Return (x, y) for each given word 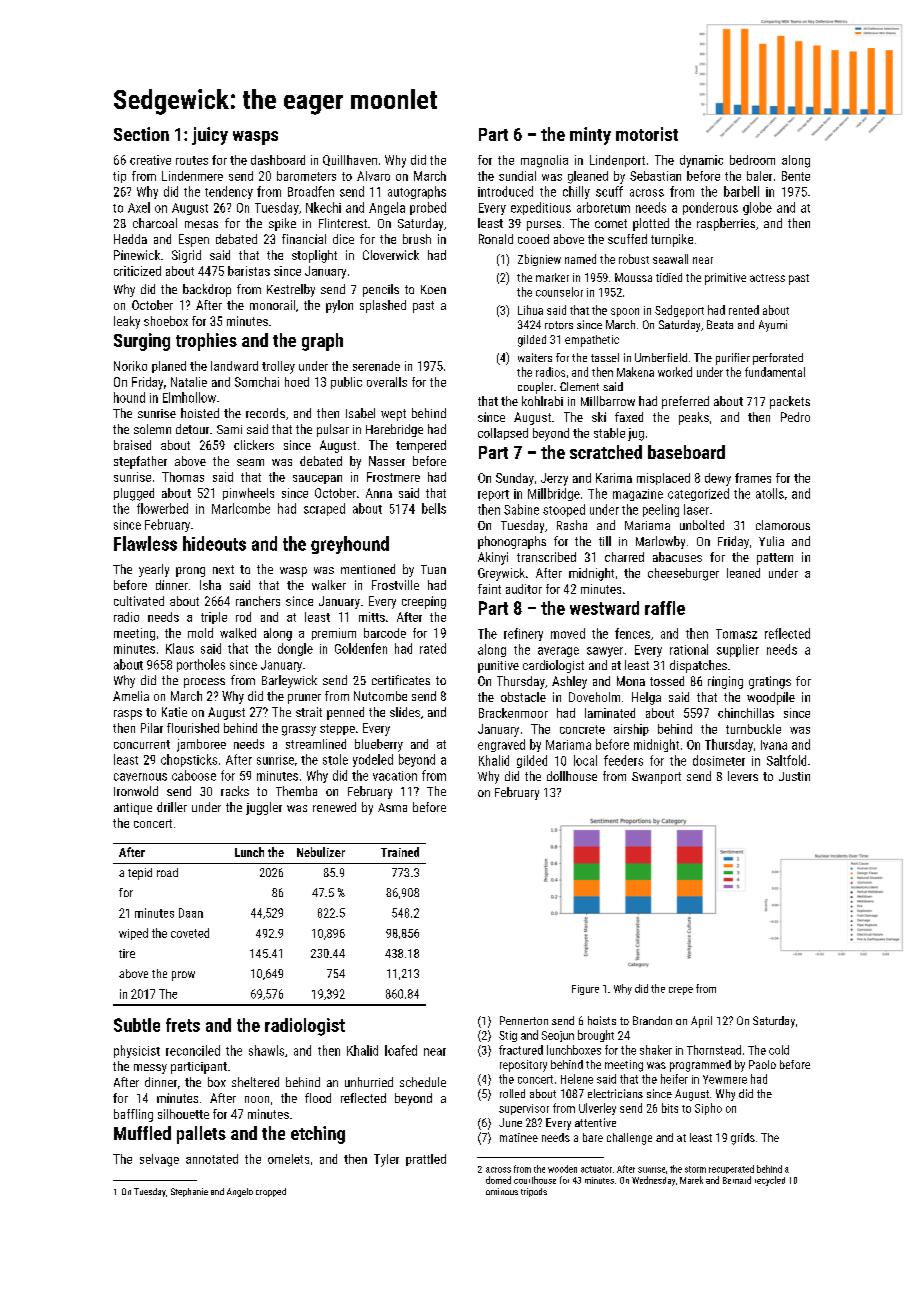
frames (753, 478)
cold (779, 1050)
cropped (271, 1192)
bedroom (752, 160)
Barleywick (289, 681)
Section (141, 134)
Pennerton (524, 1020)
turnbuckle (753, 729)
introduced (505, 191)
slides (405, 712)
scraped (324, 509)
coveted (190, 933)
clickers (254, 445)
